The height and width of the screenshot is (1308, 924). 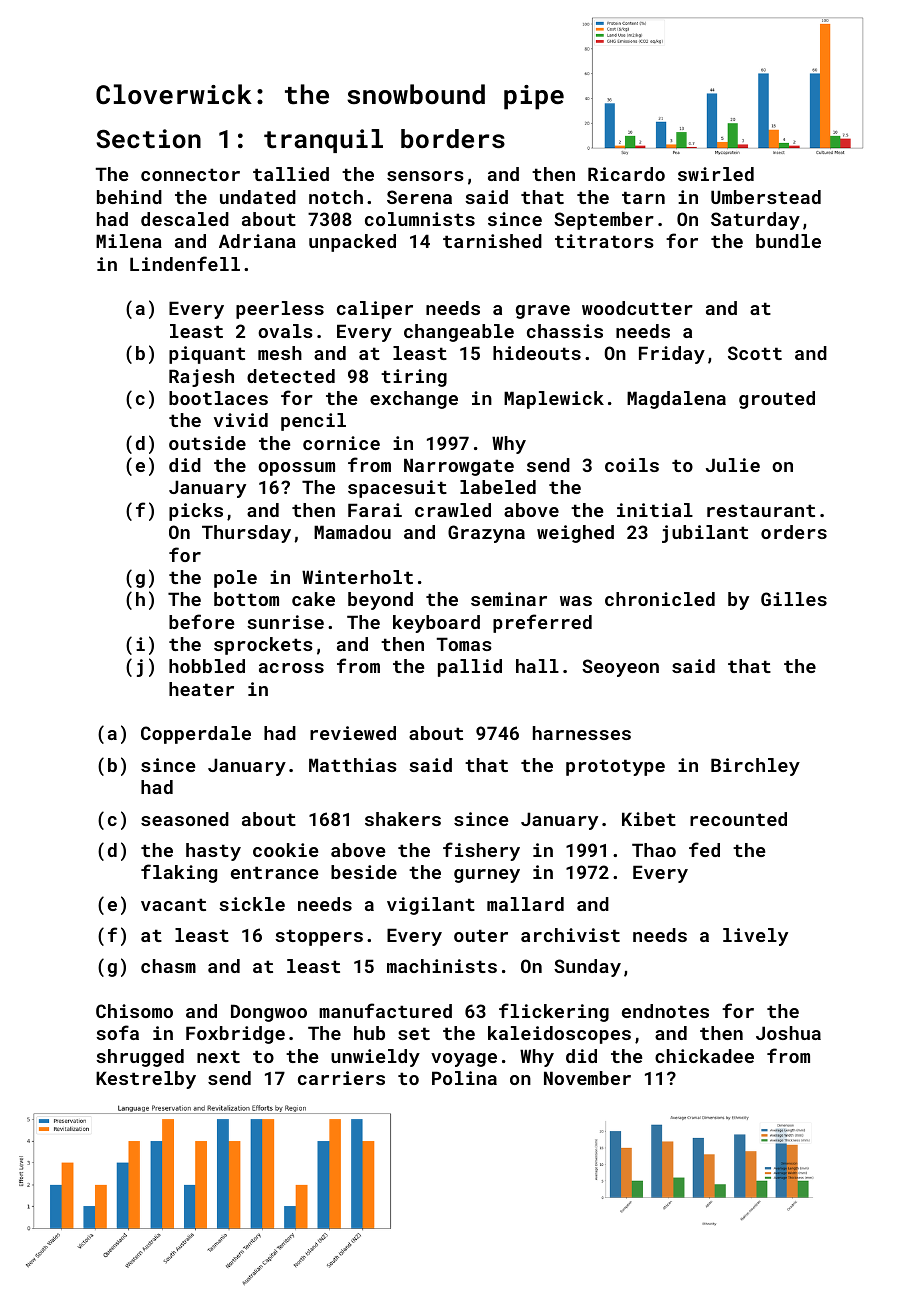 I want to click on chasm, so click(x=168, y=966).
